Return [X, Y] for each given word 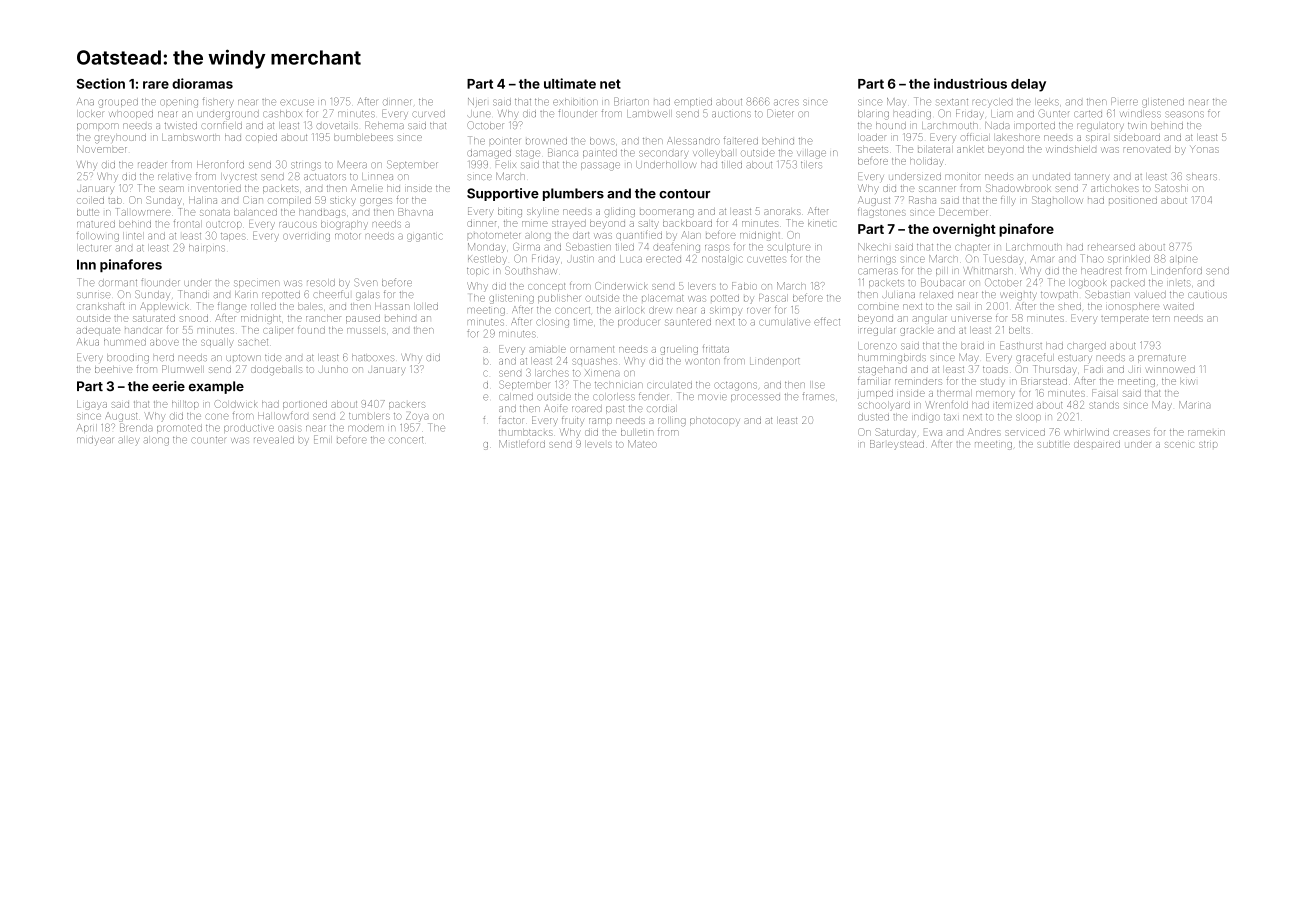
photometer [494, 235]
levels [599, 445]
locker [91, 114]
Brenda [136, 427]
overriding [306, 237]
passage [600, 166]
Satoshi [1170, 188]
